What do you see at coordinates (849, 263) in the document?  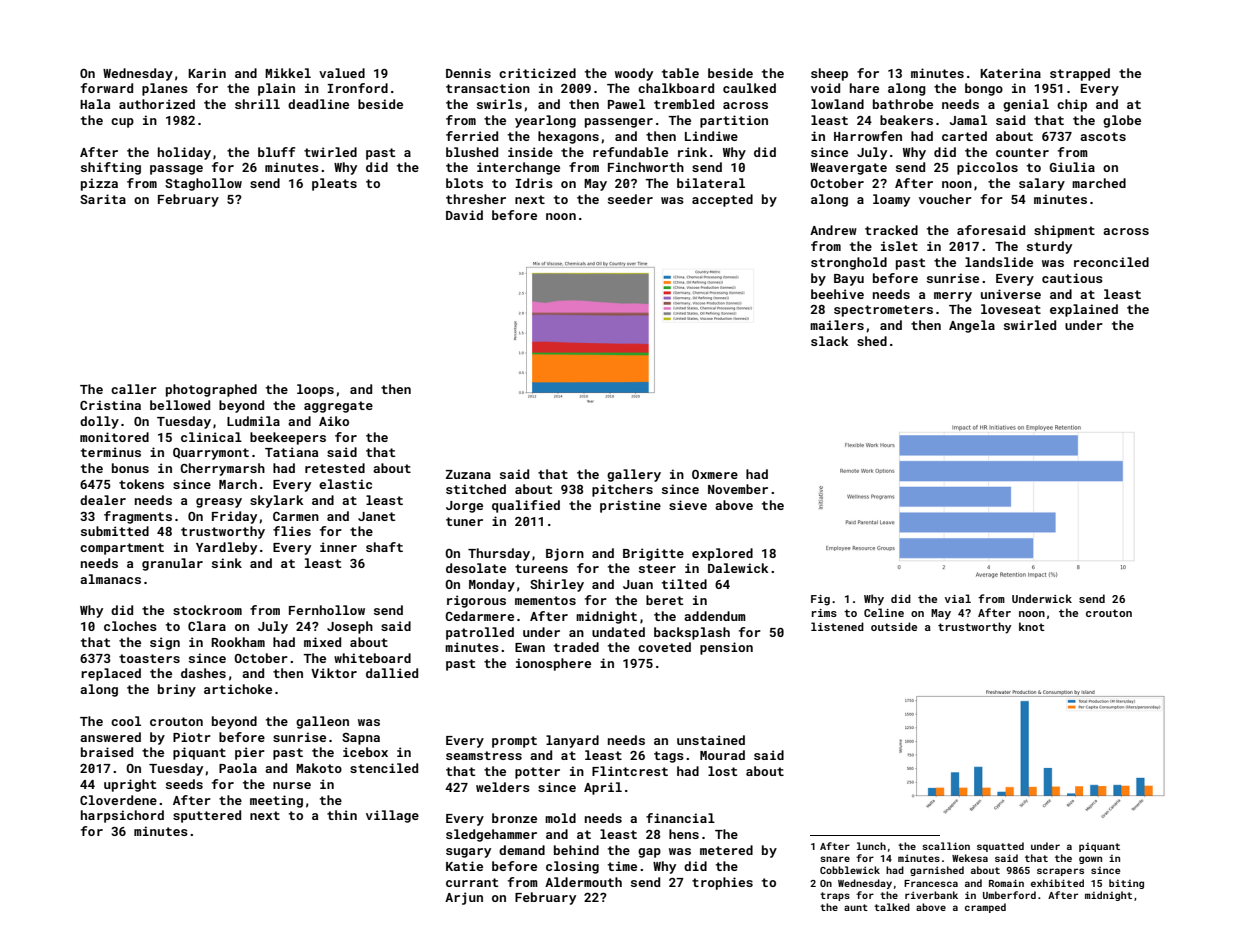 I see `stronghold` at bounding box center [849, 263].
